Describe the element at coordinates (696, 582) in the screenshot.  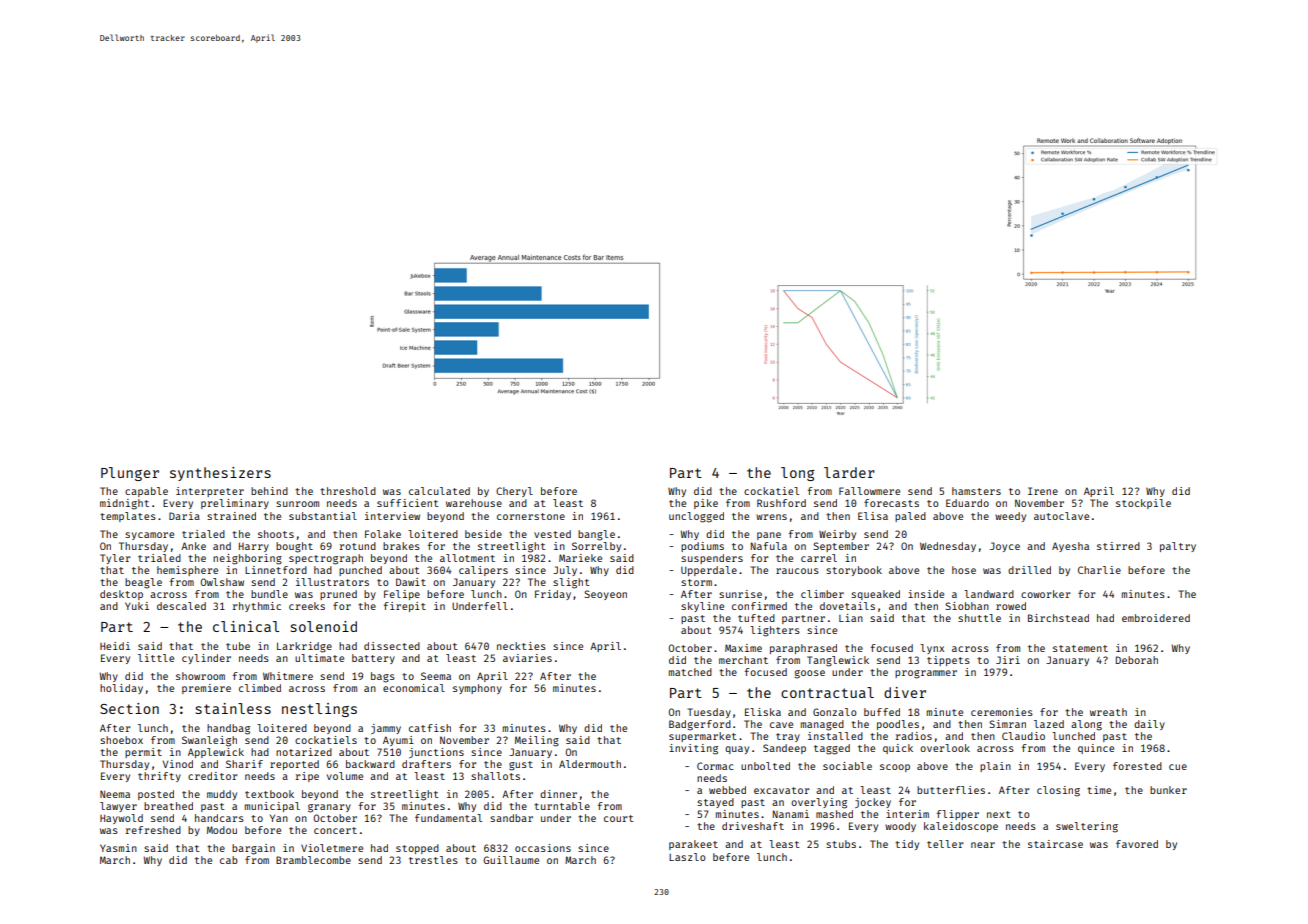
I see `storm` at that location.
